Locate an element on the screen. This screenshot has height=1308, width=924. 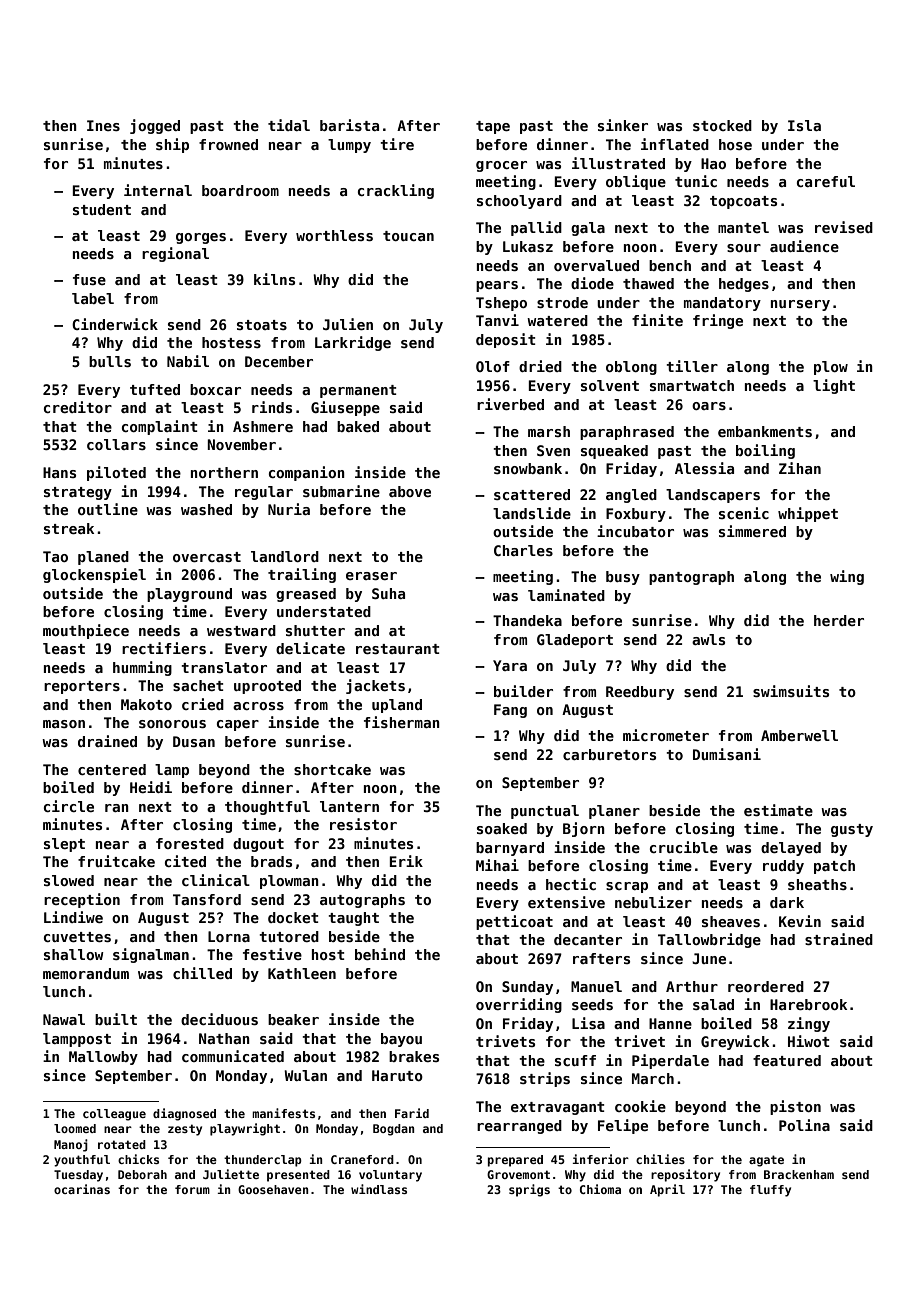
festive is located at coordinates (272, 954).
